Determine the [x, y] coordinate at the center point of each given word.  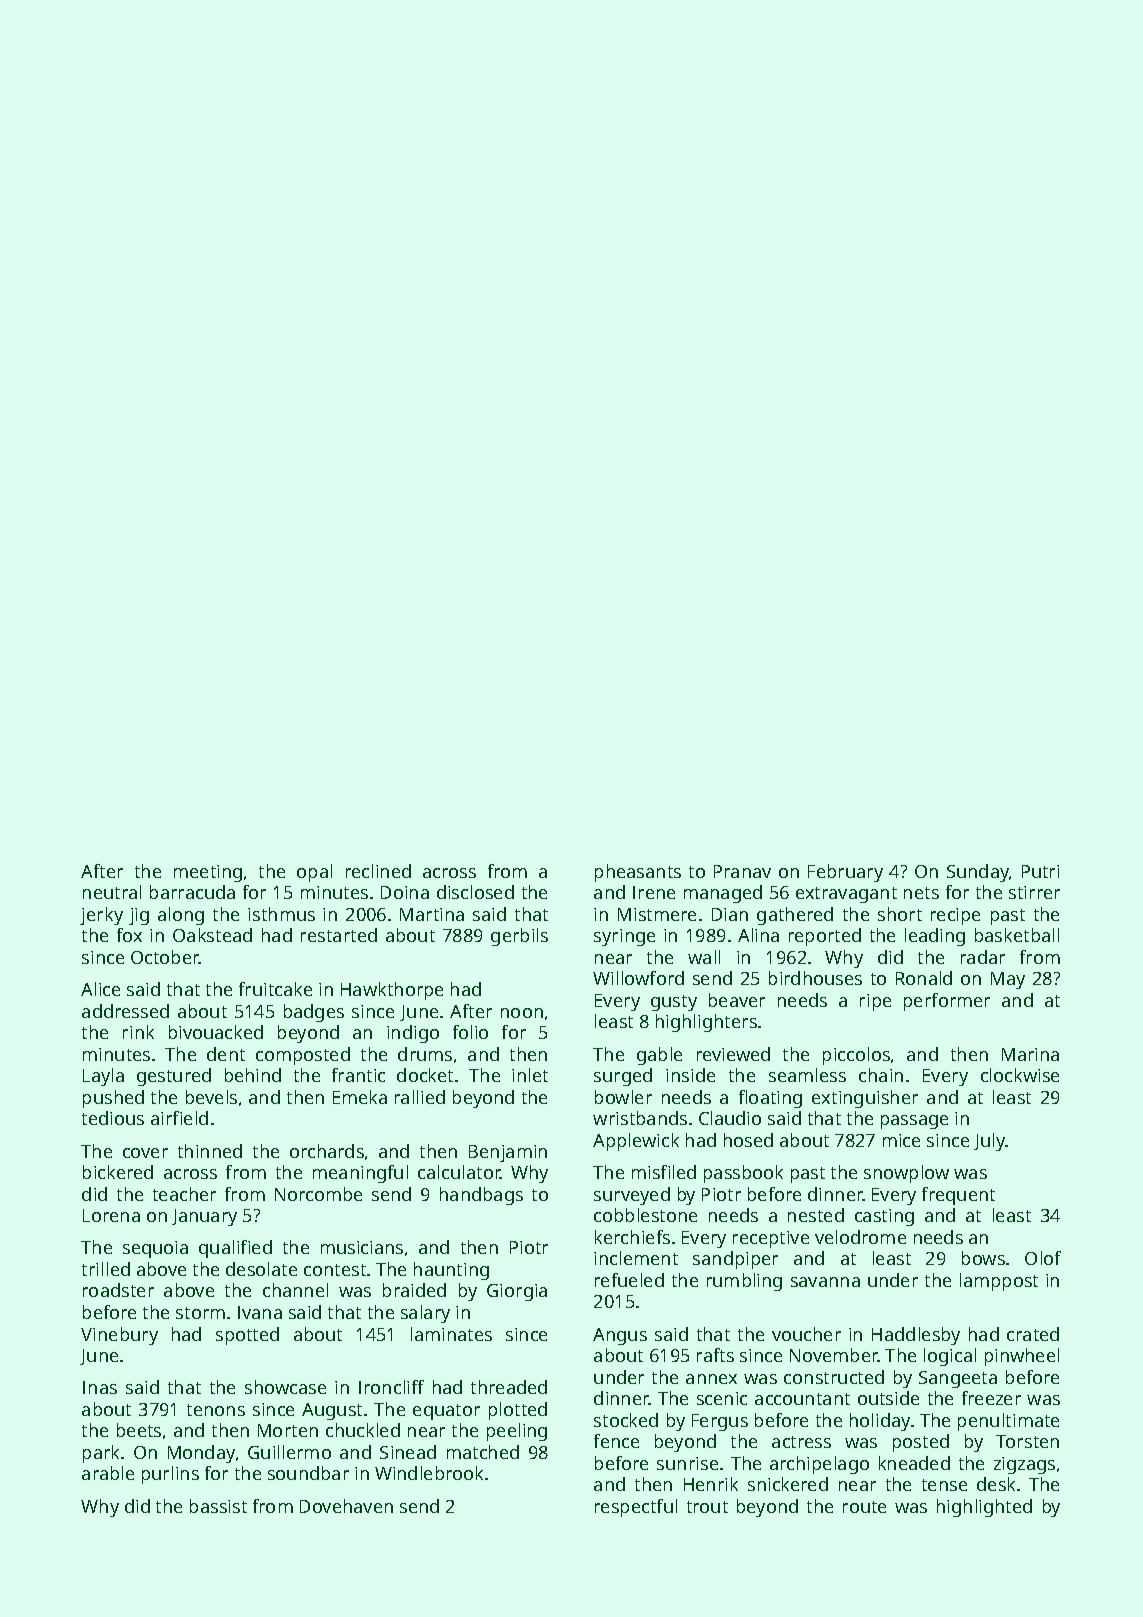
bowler [623, 1097]
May [1008, 980]
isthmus [281, 914]
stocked [626, 1420]
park [101, 1454]
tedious [113, 1118]
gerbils [519, 937]
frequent [958, 1196]
